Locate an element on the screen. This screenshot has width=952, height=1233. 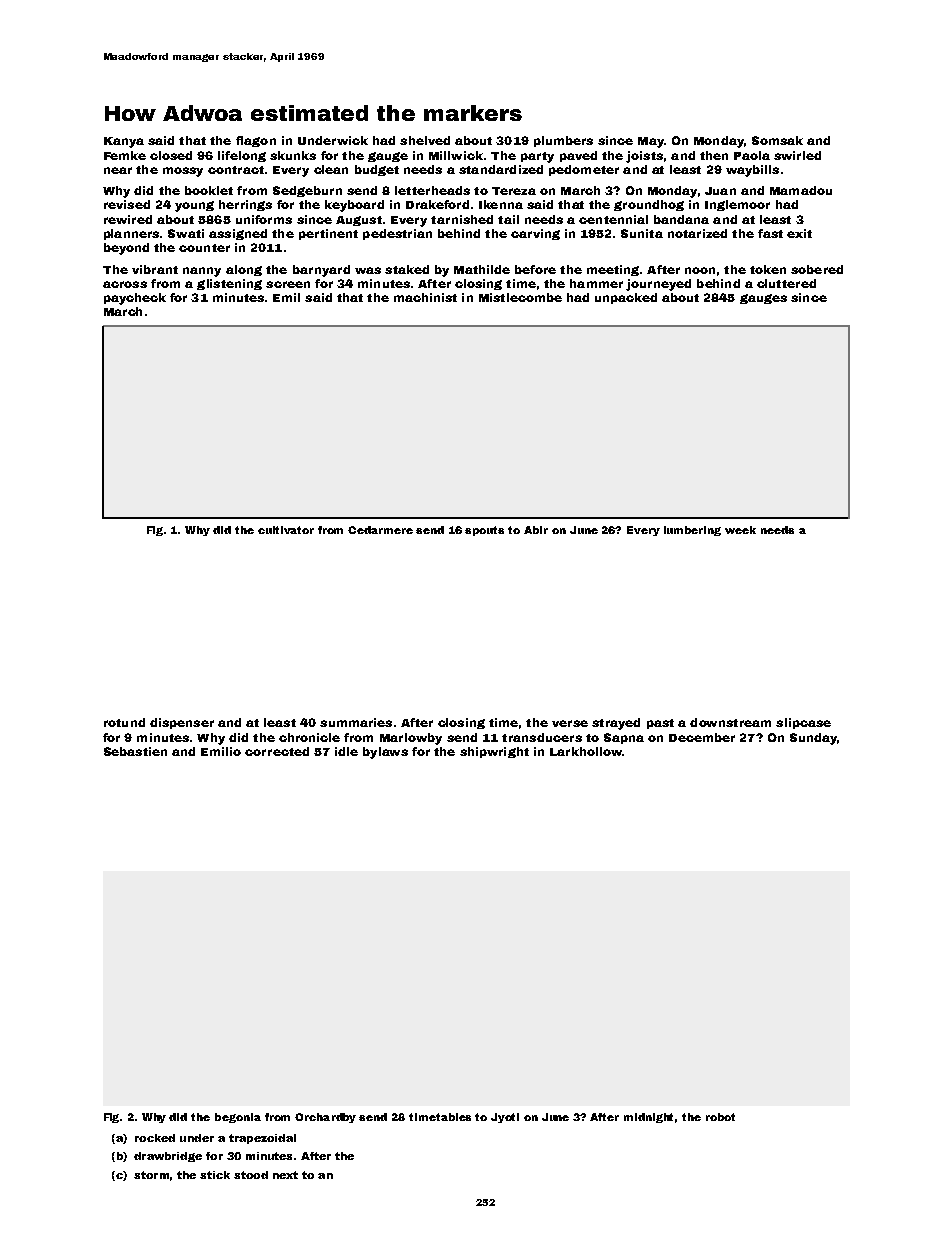
robot is located at coordinates (720, 1117).
